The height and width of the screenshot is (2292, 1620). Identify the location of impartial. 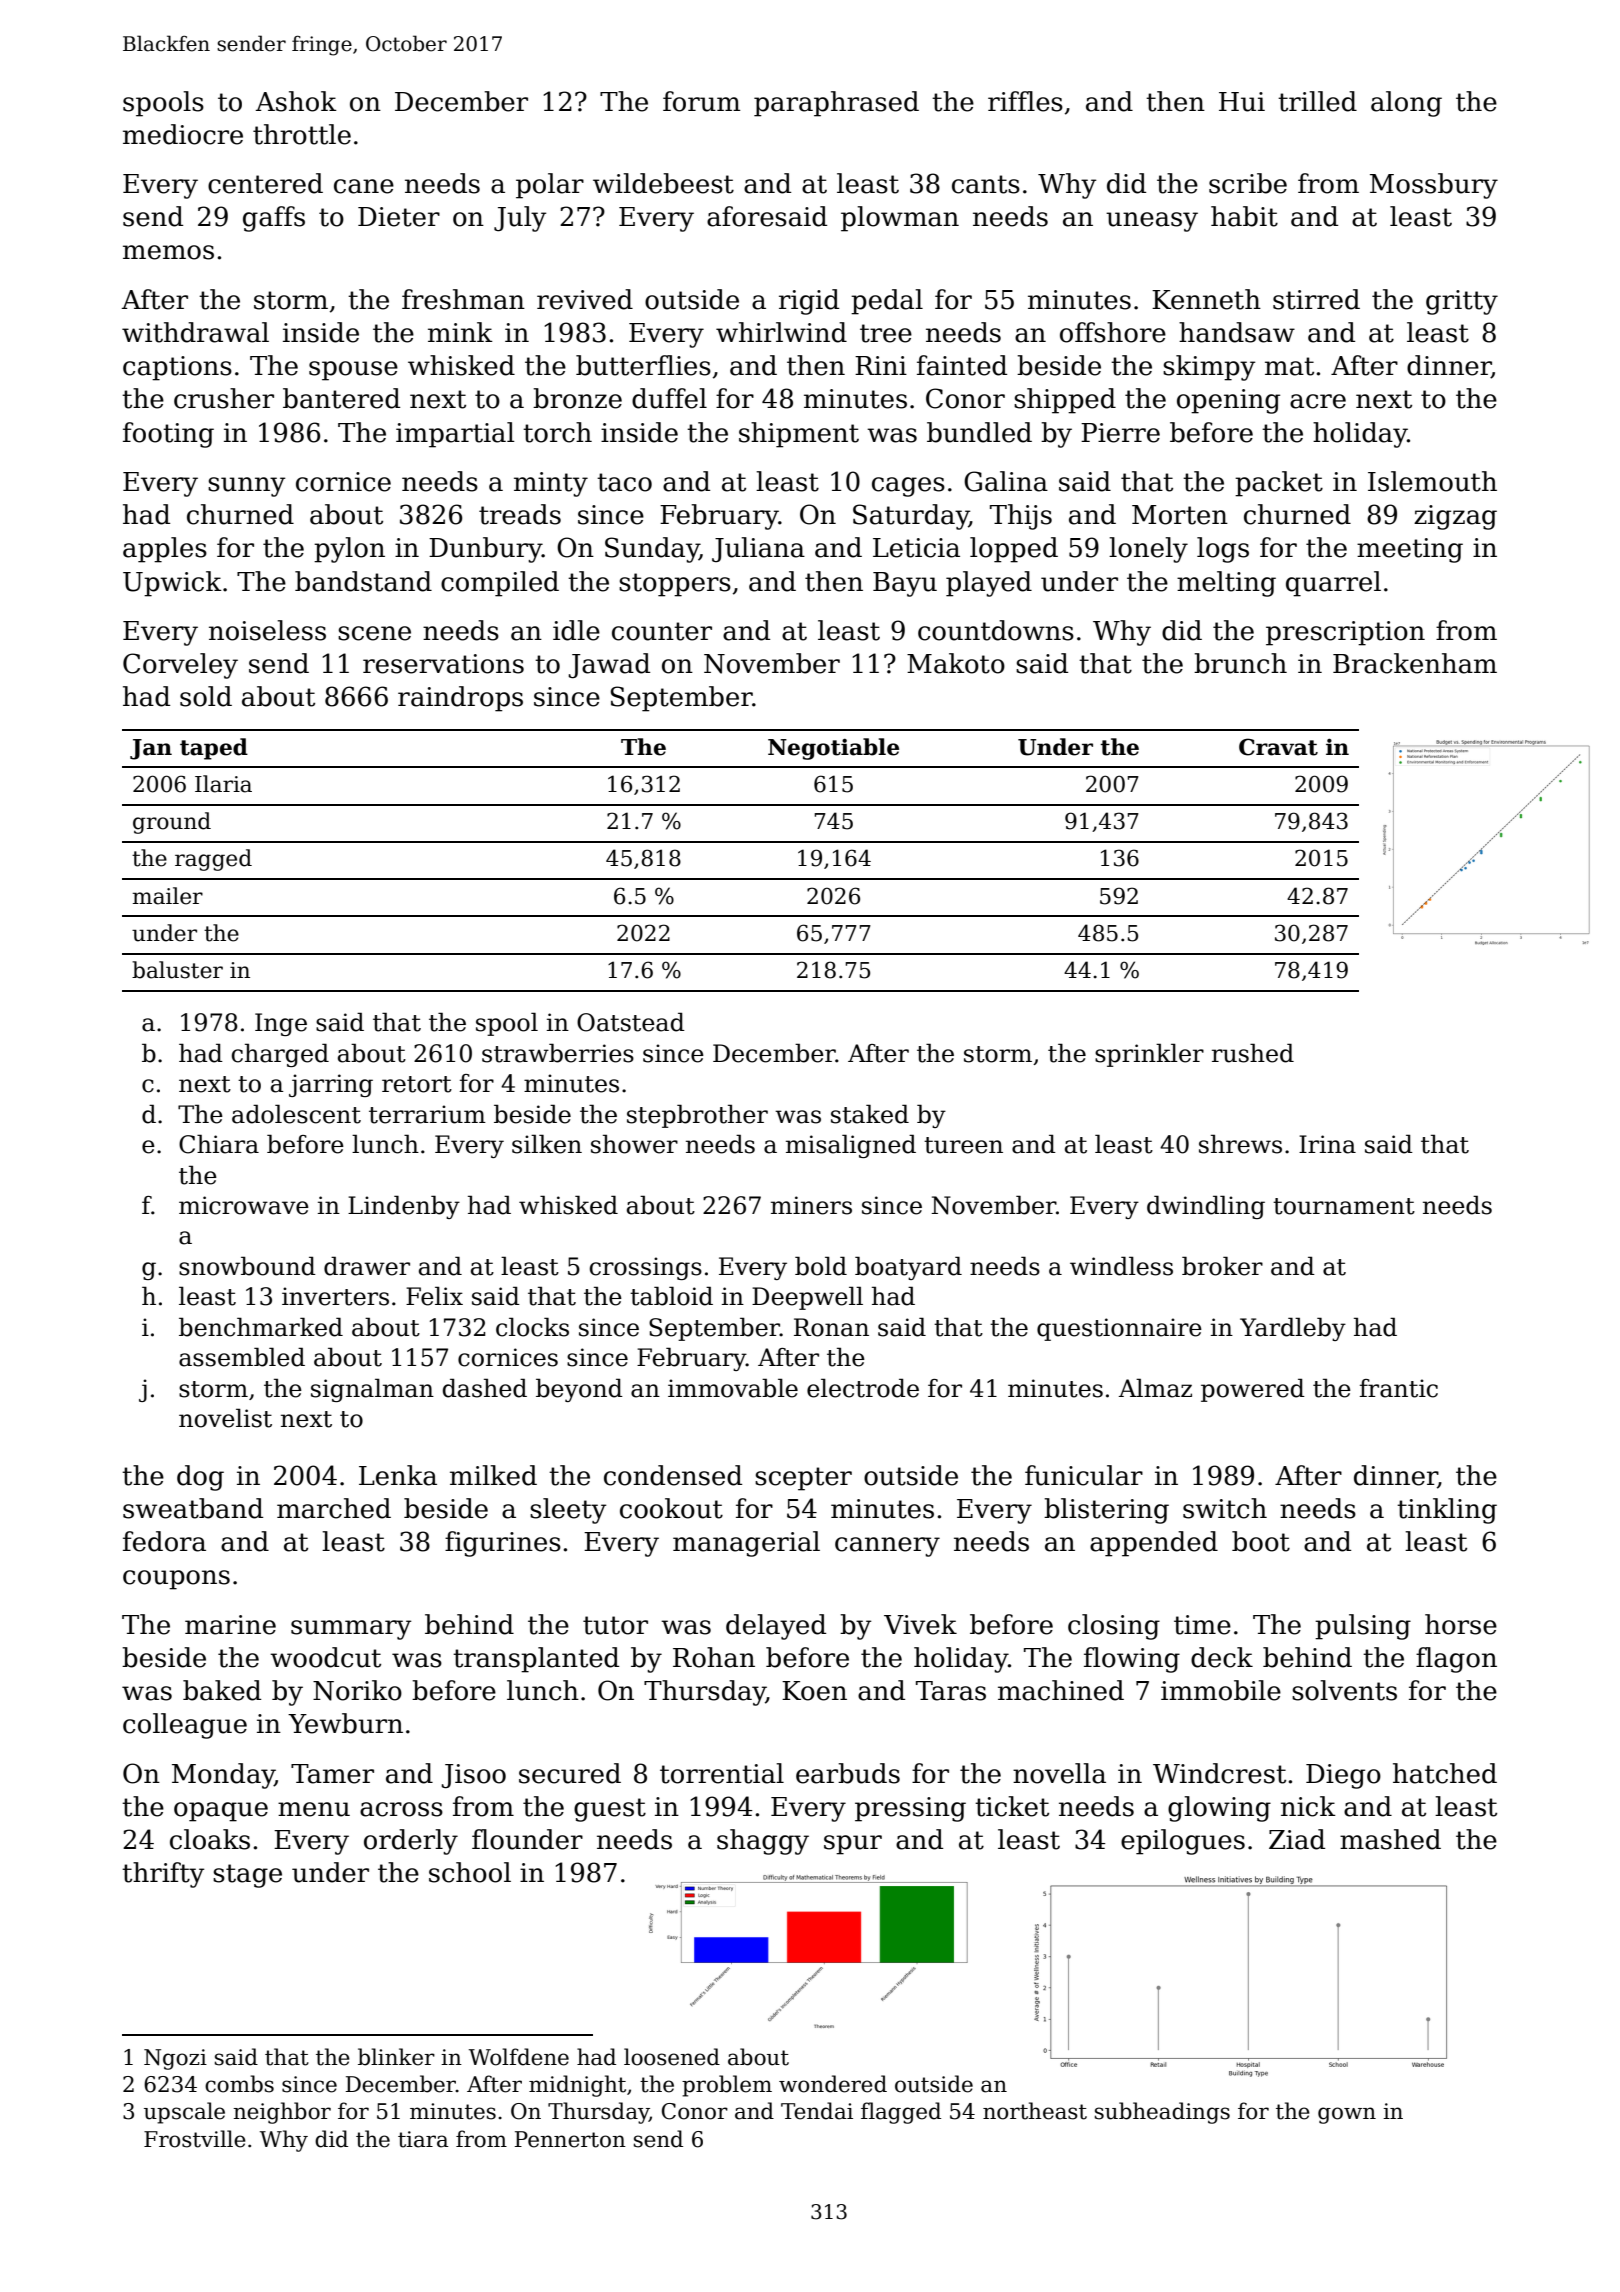
(455, 435).
